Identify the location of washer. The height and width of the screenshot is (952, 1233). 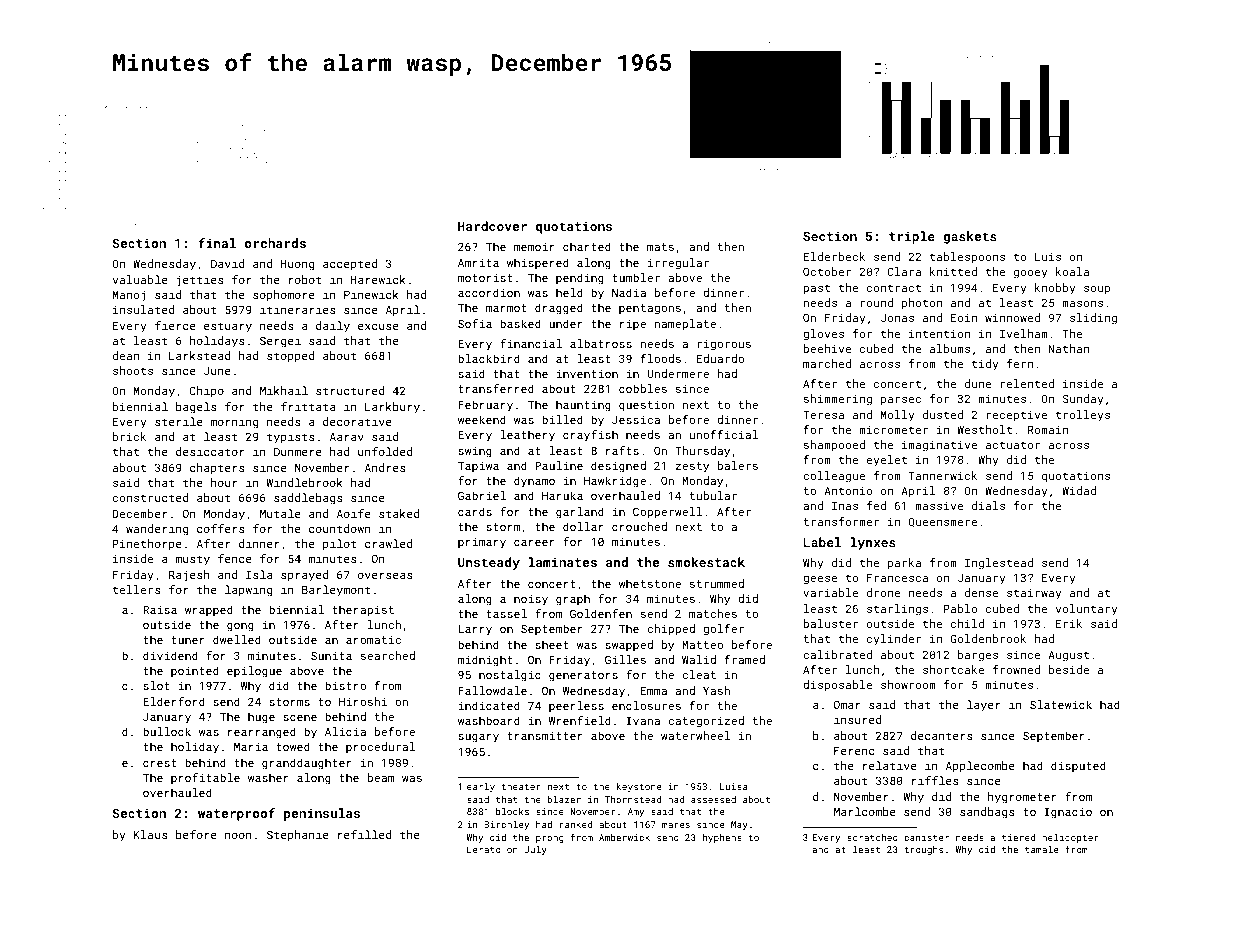
(268, 777).
